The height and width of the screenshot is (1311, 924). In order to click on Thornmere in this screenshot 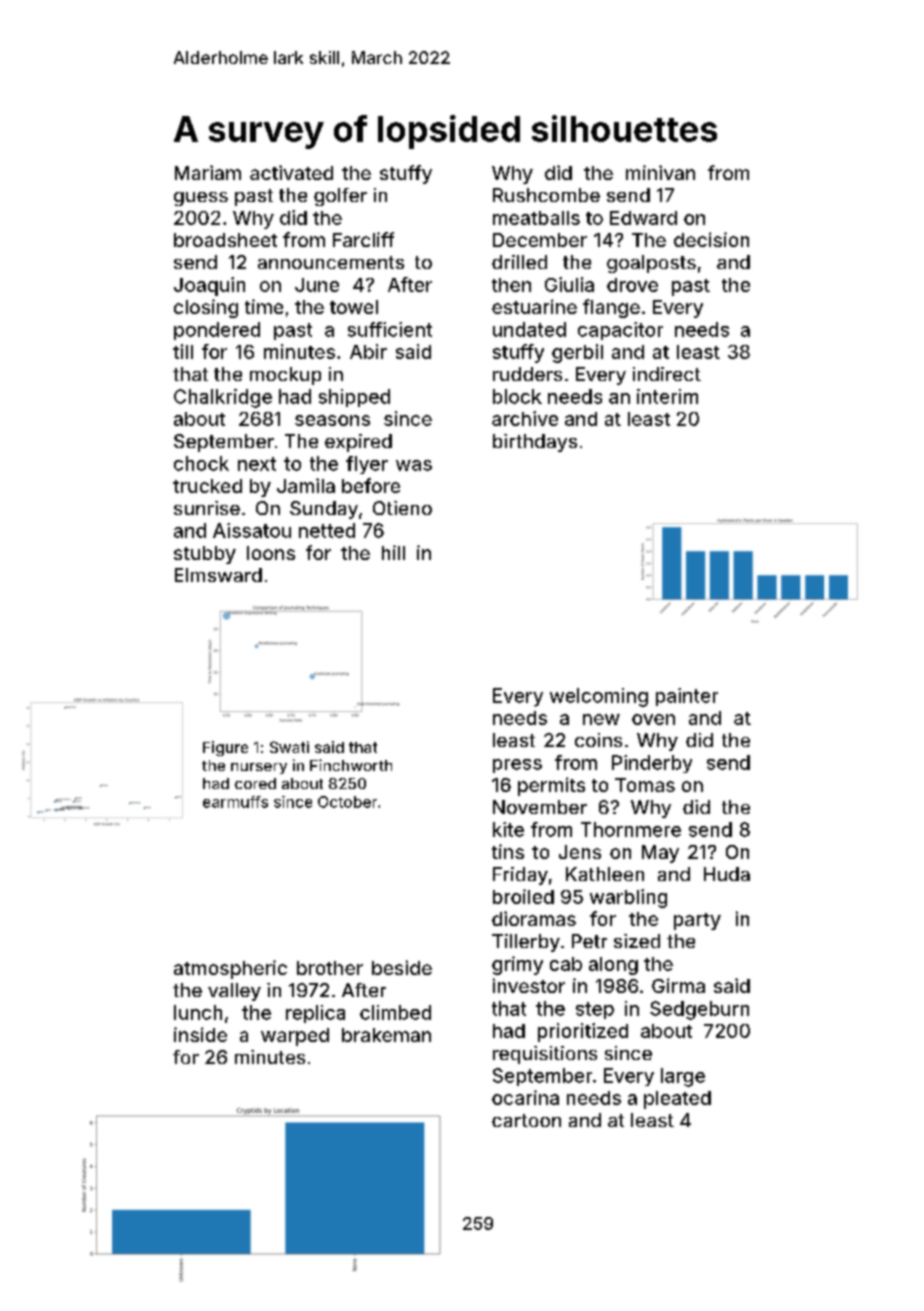, I will do `click(631, 829)`.
